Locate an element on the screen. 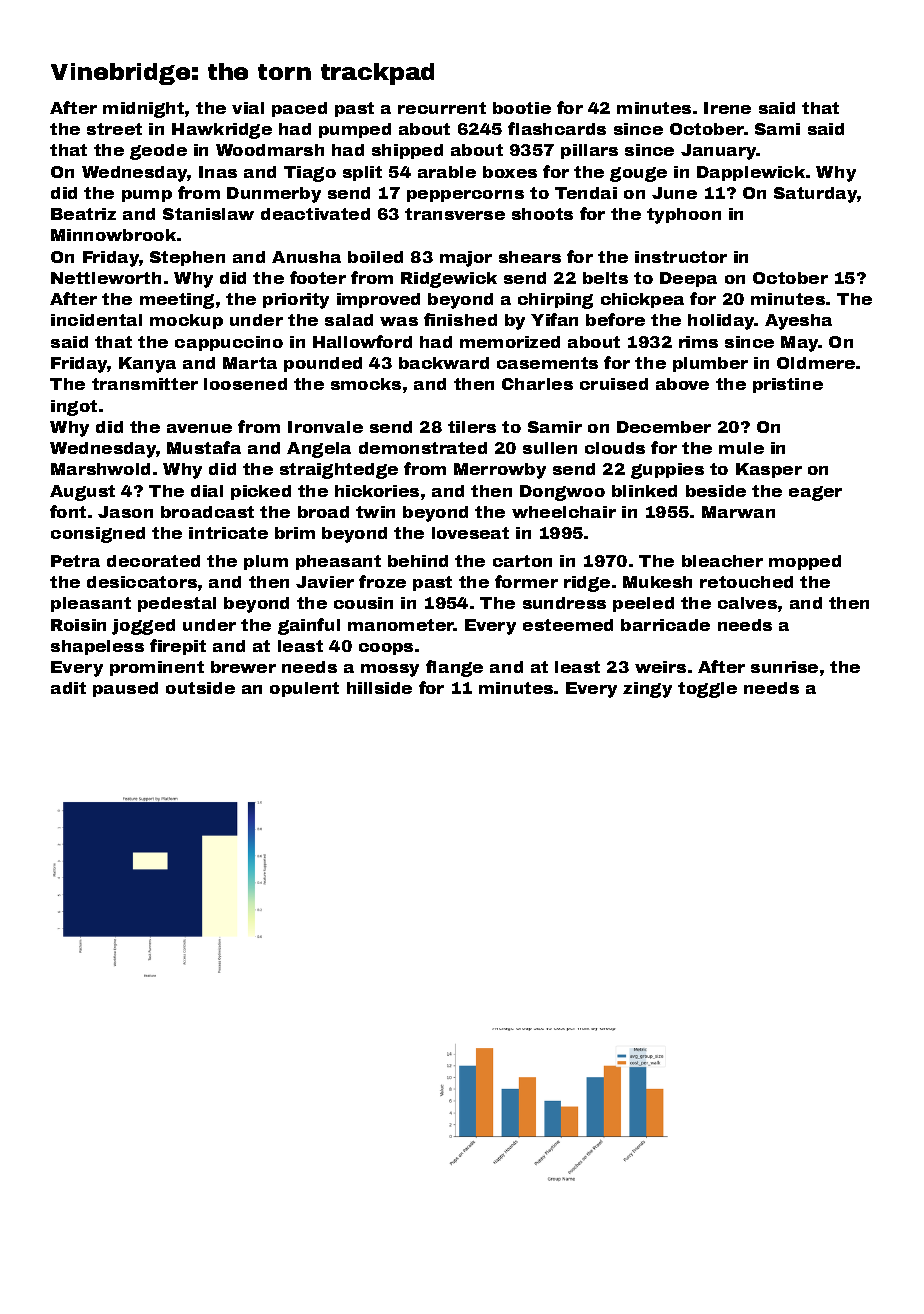 The width and height of the screenshot is (924, 1314). Charles is located at coordinates (537, 384).
